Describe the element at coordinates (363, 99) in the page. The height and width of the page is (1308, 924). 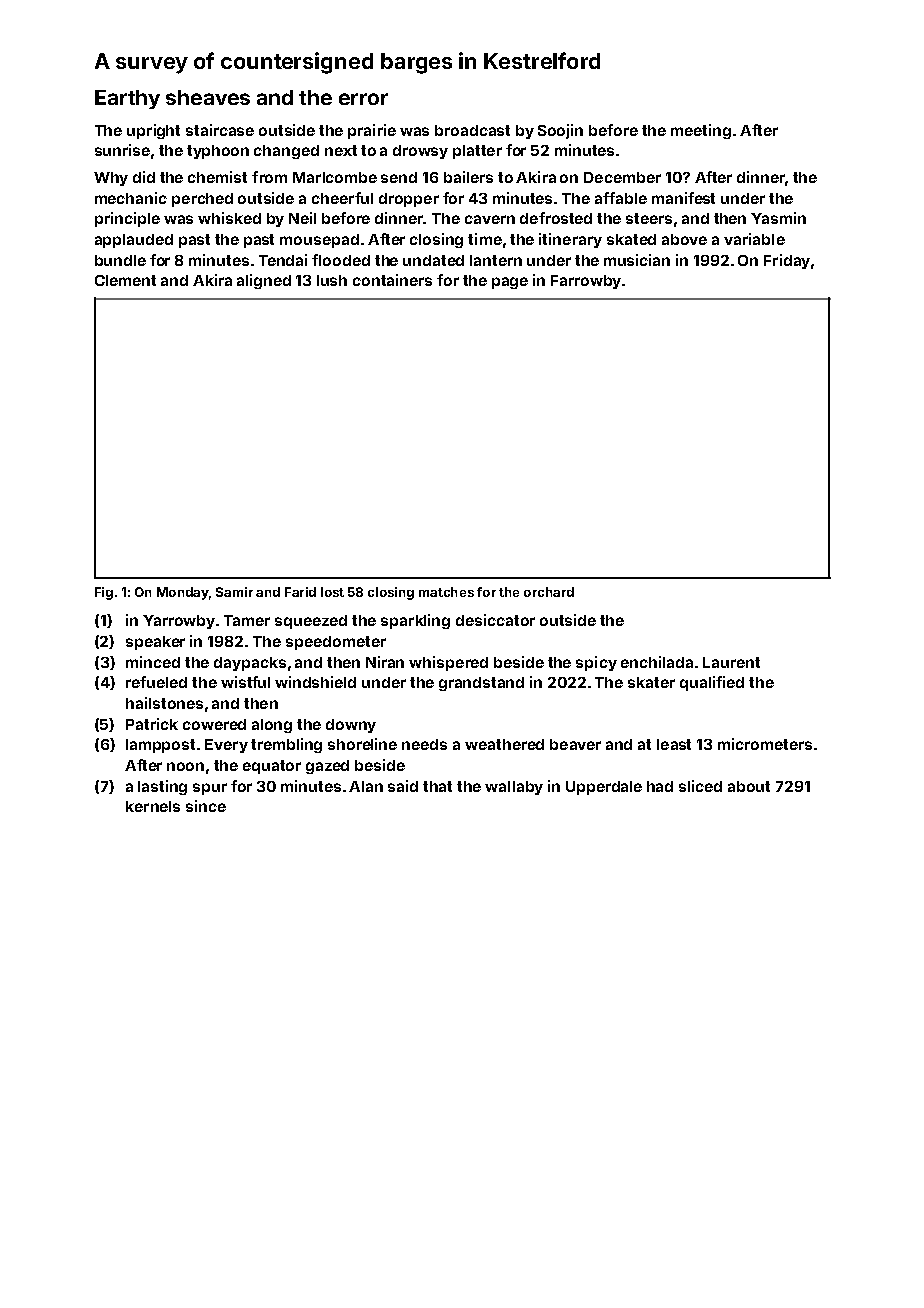
I see `error` at that location.
